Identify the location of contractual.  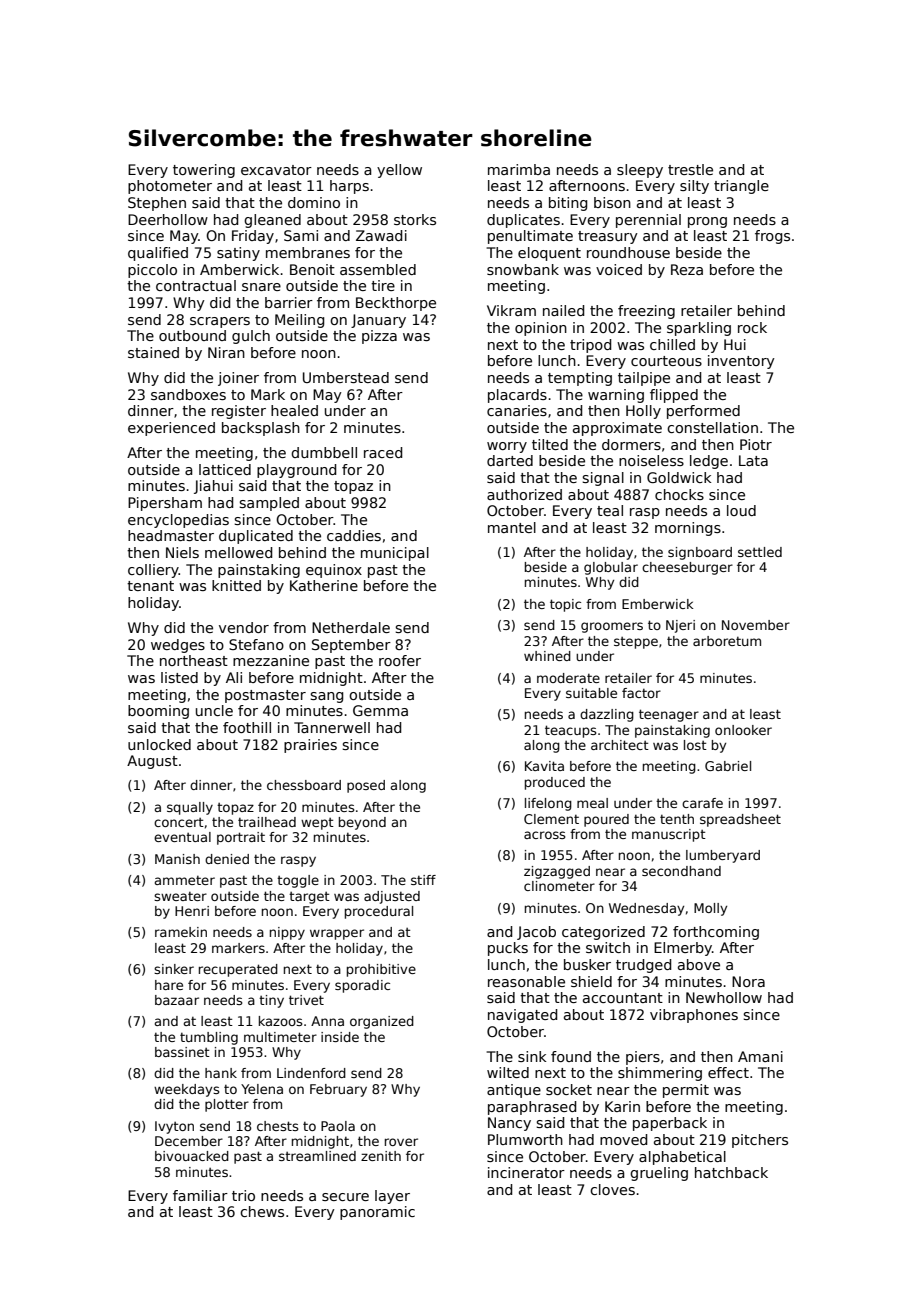
(196, 285).
